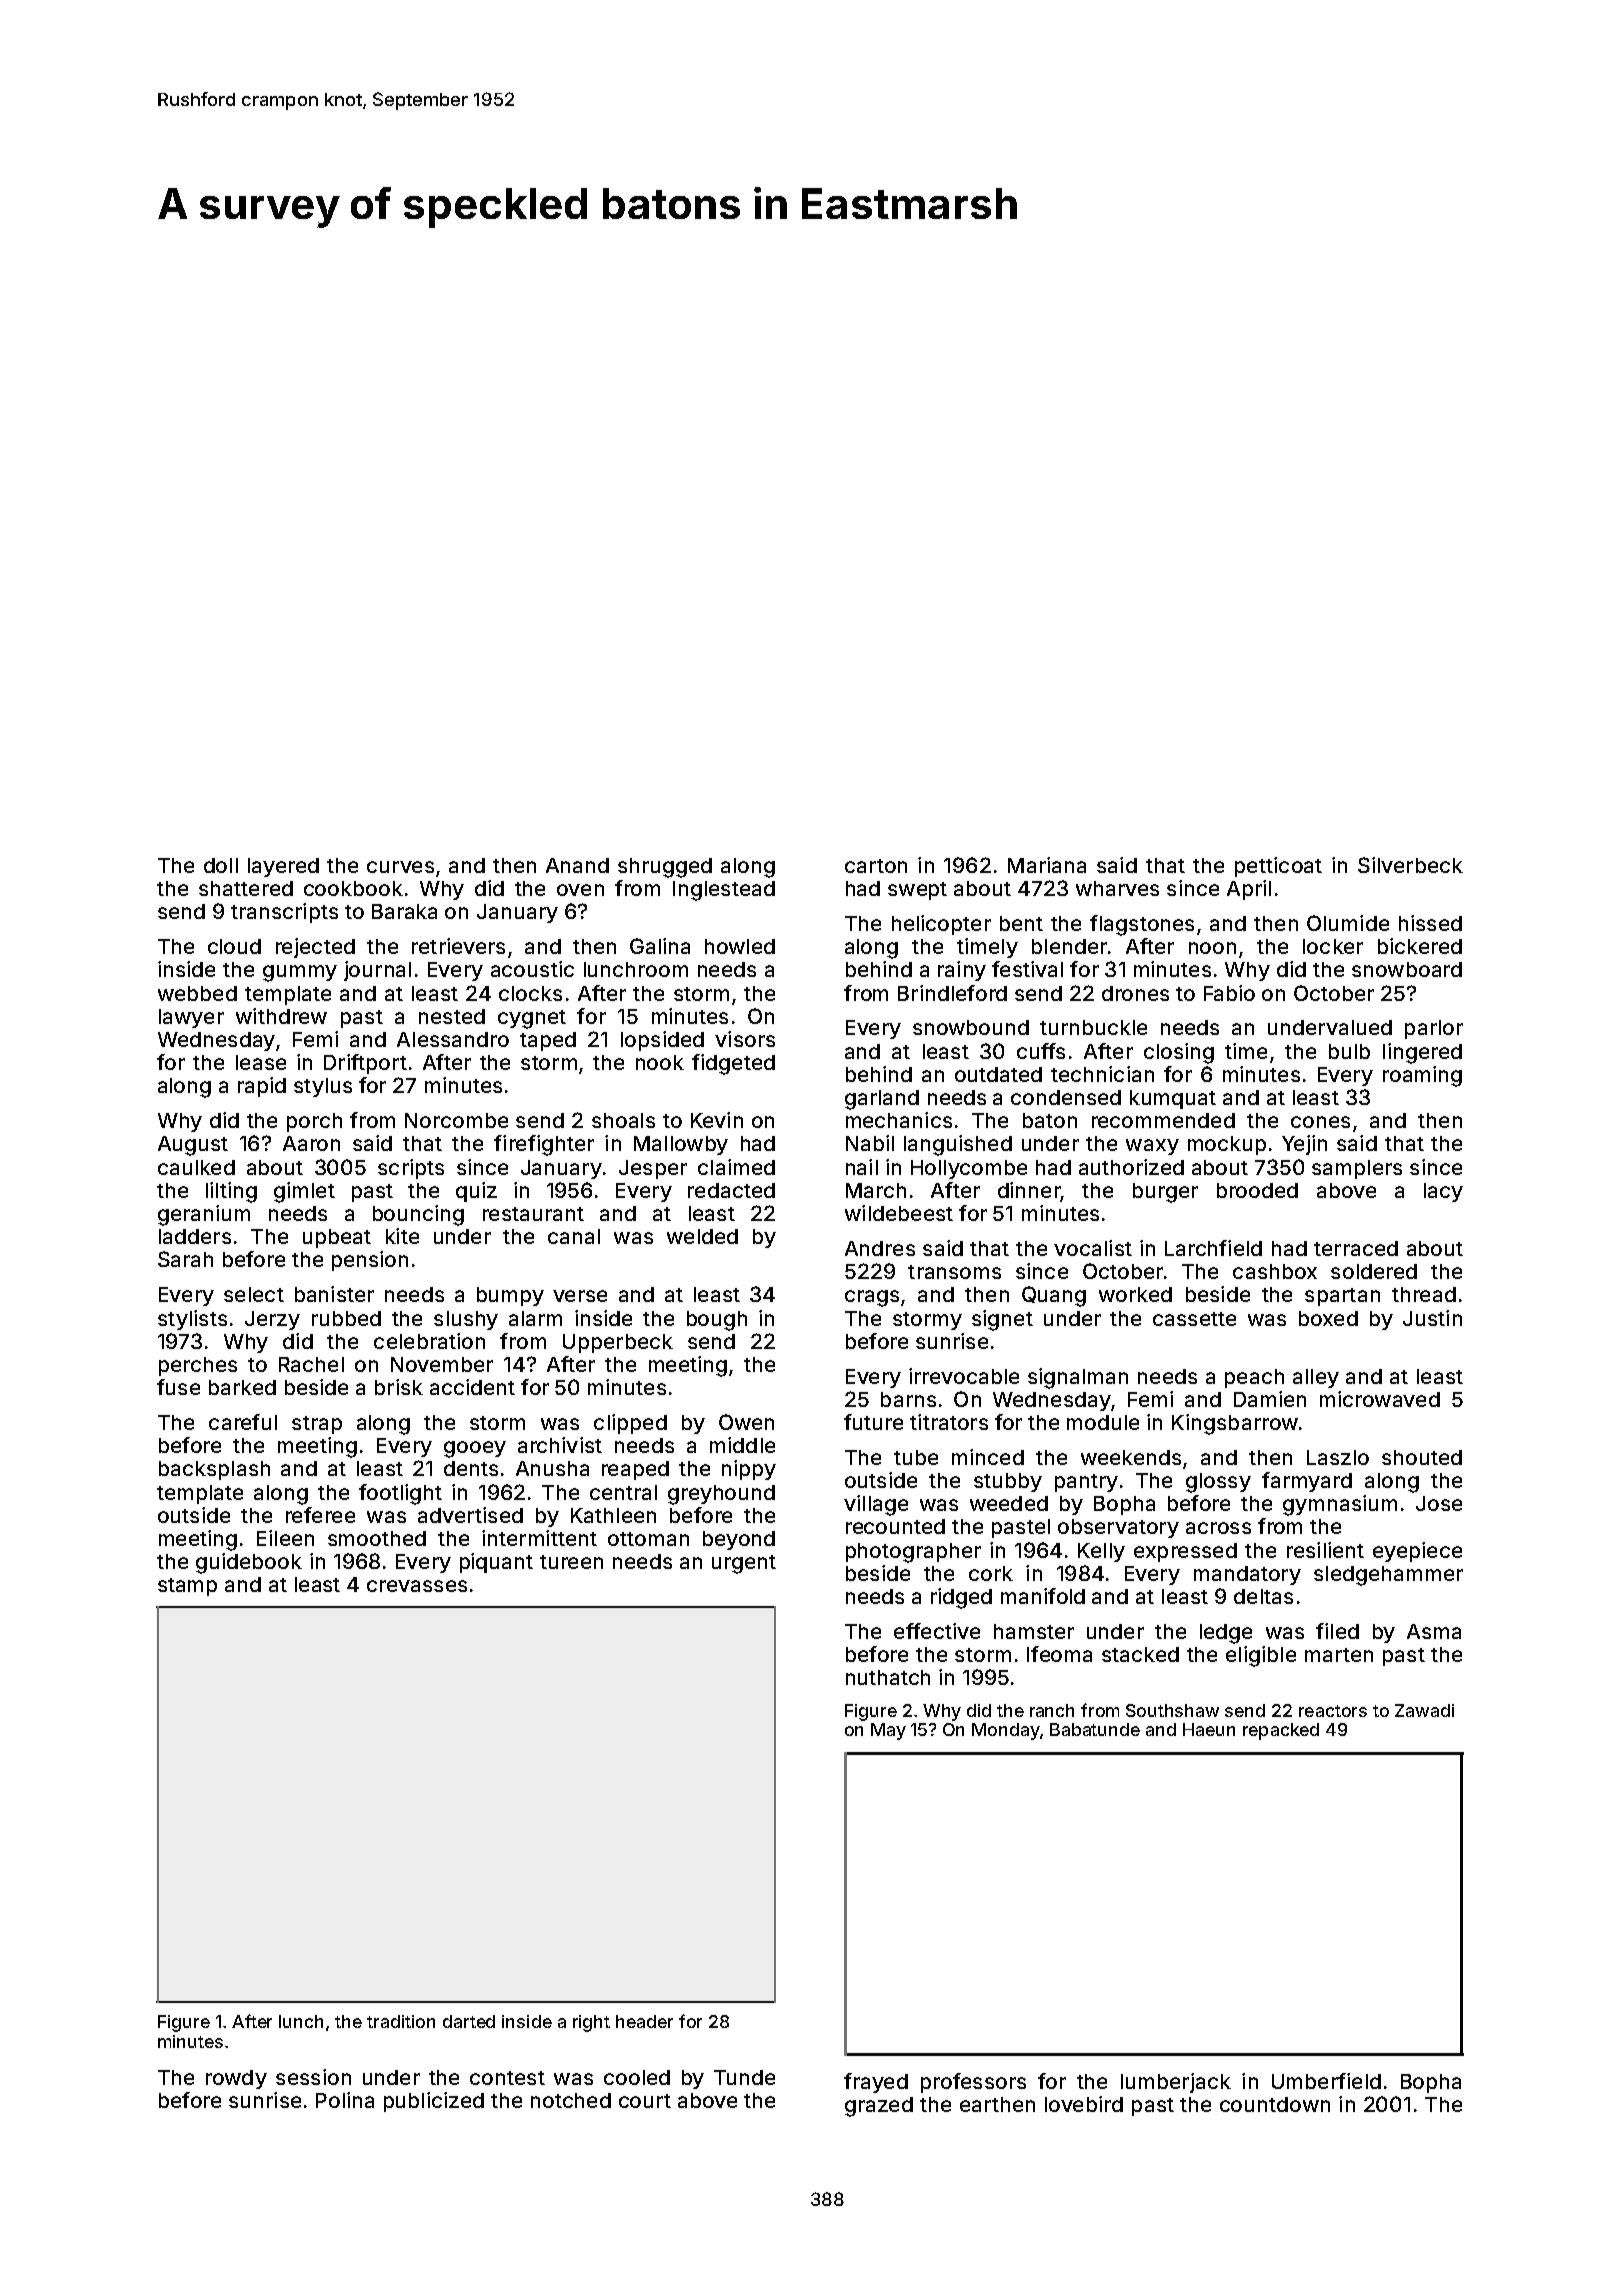  Describe the element at coordinates (544, 1145) in the screenshot. I see `firefighter` at that location.
